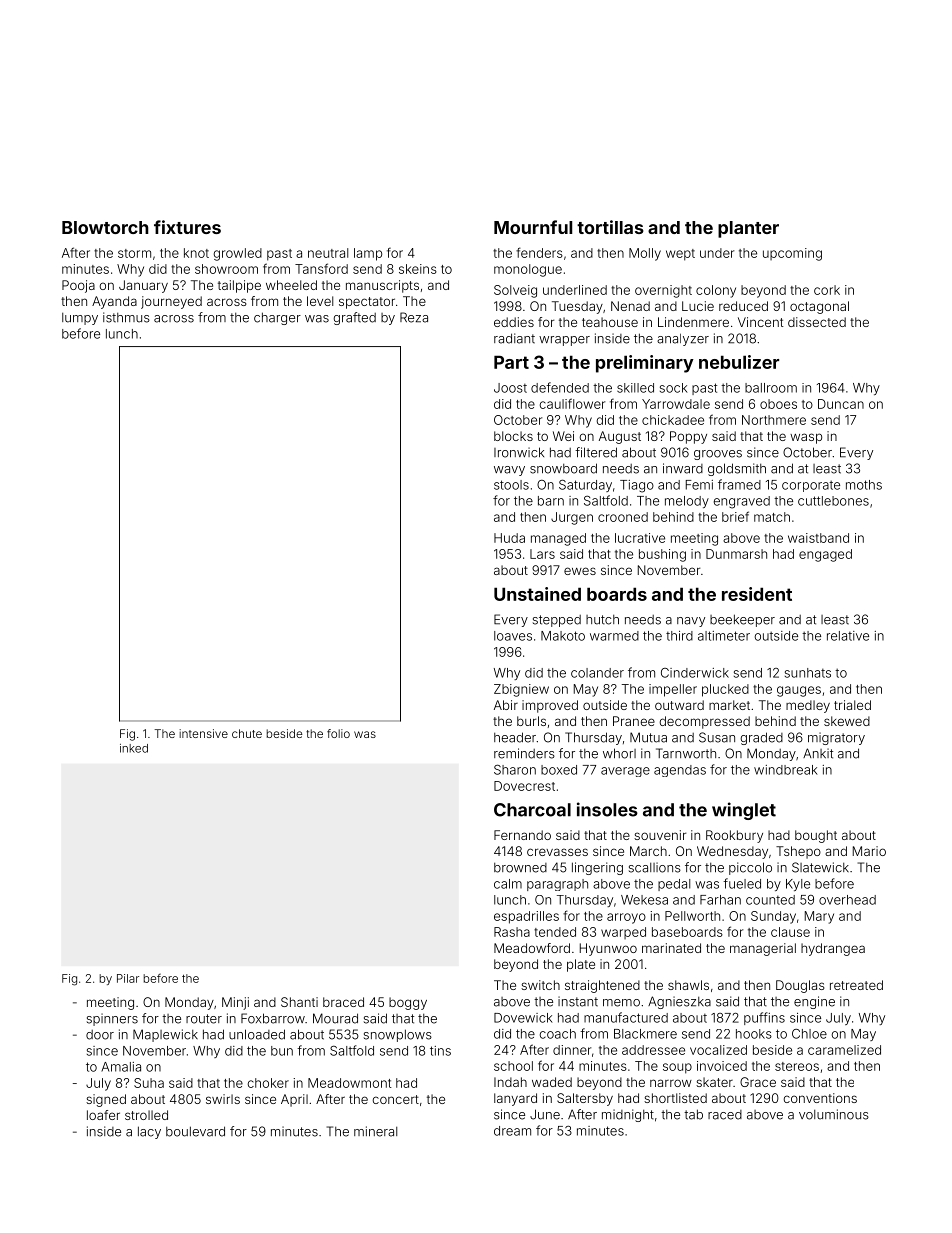 This page has width=952, height=1233. Describe the element at coordinates (247, 733) in the page. I see `chute` at that location.
